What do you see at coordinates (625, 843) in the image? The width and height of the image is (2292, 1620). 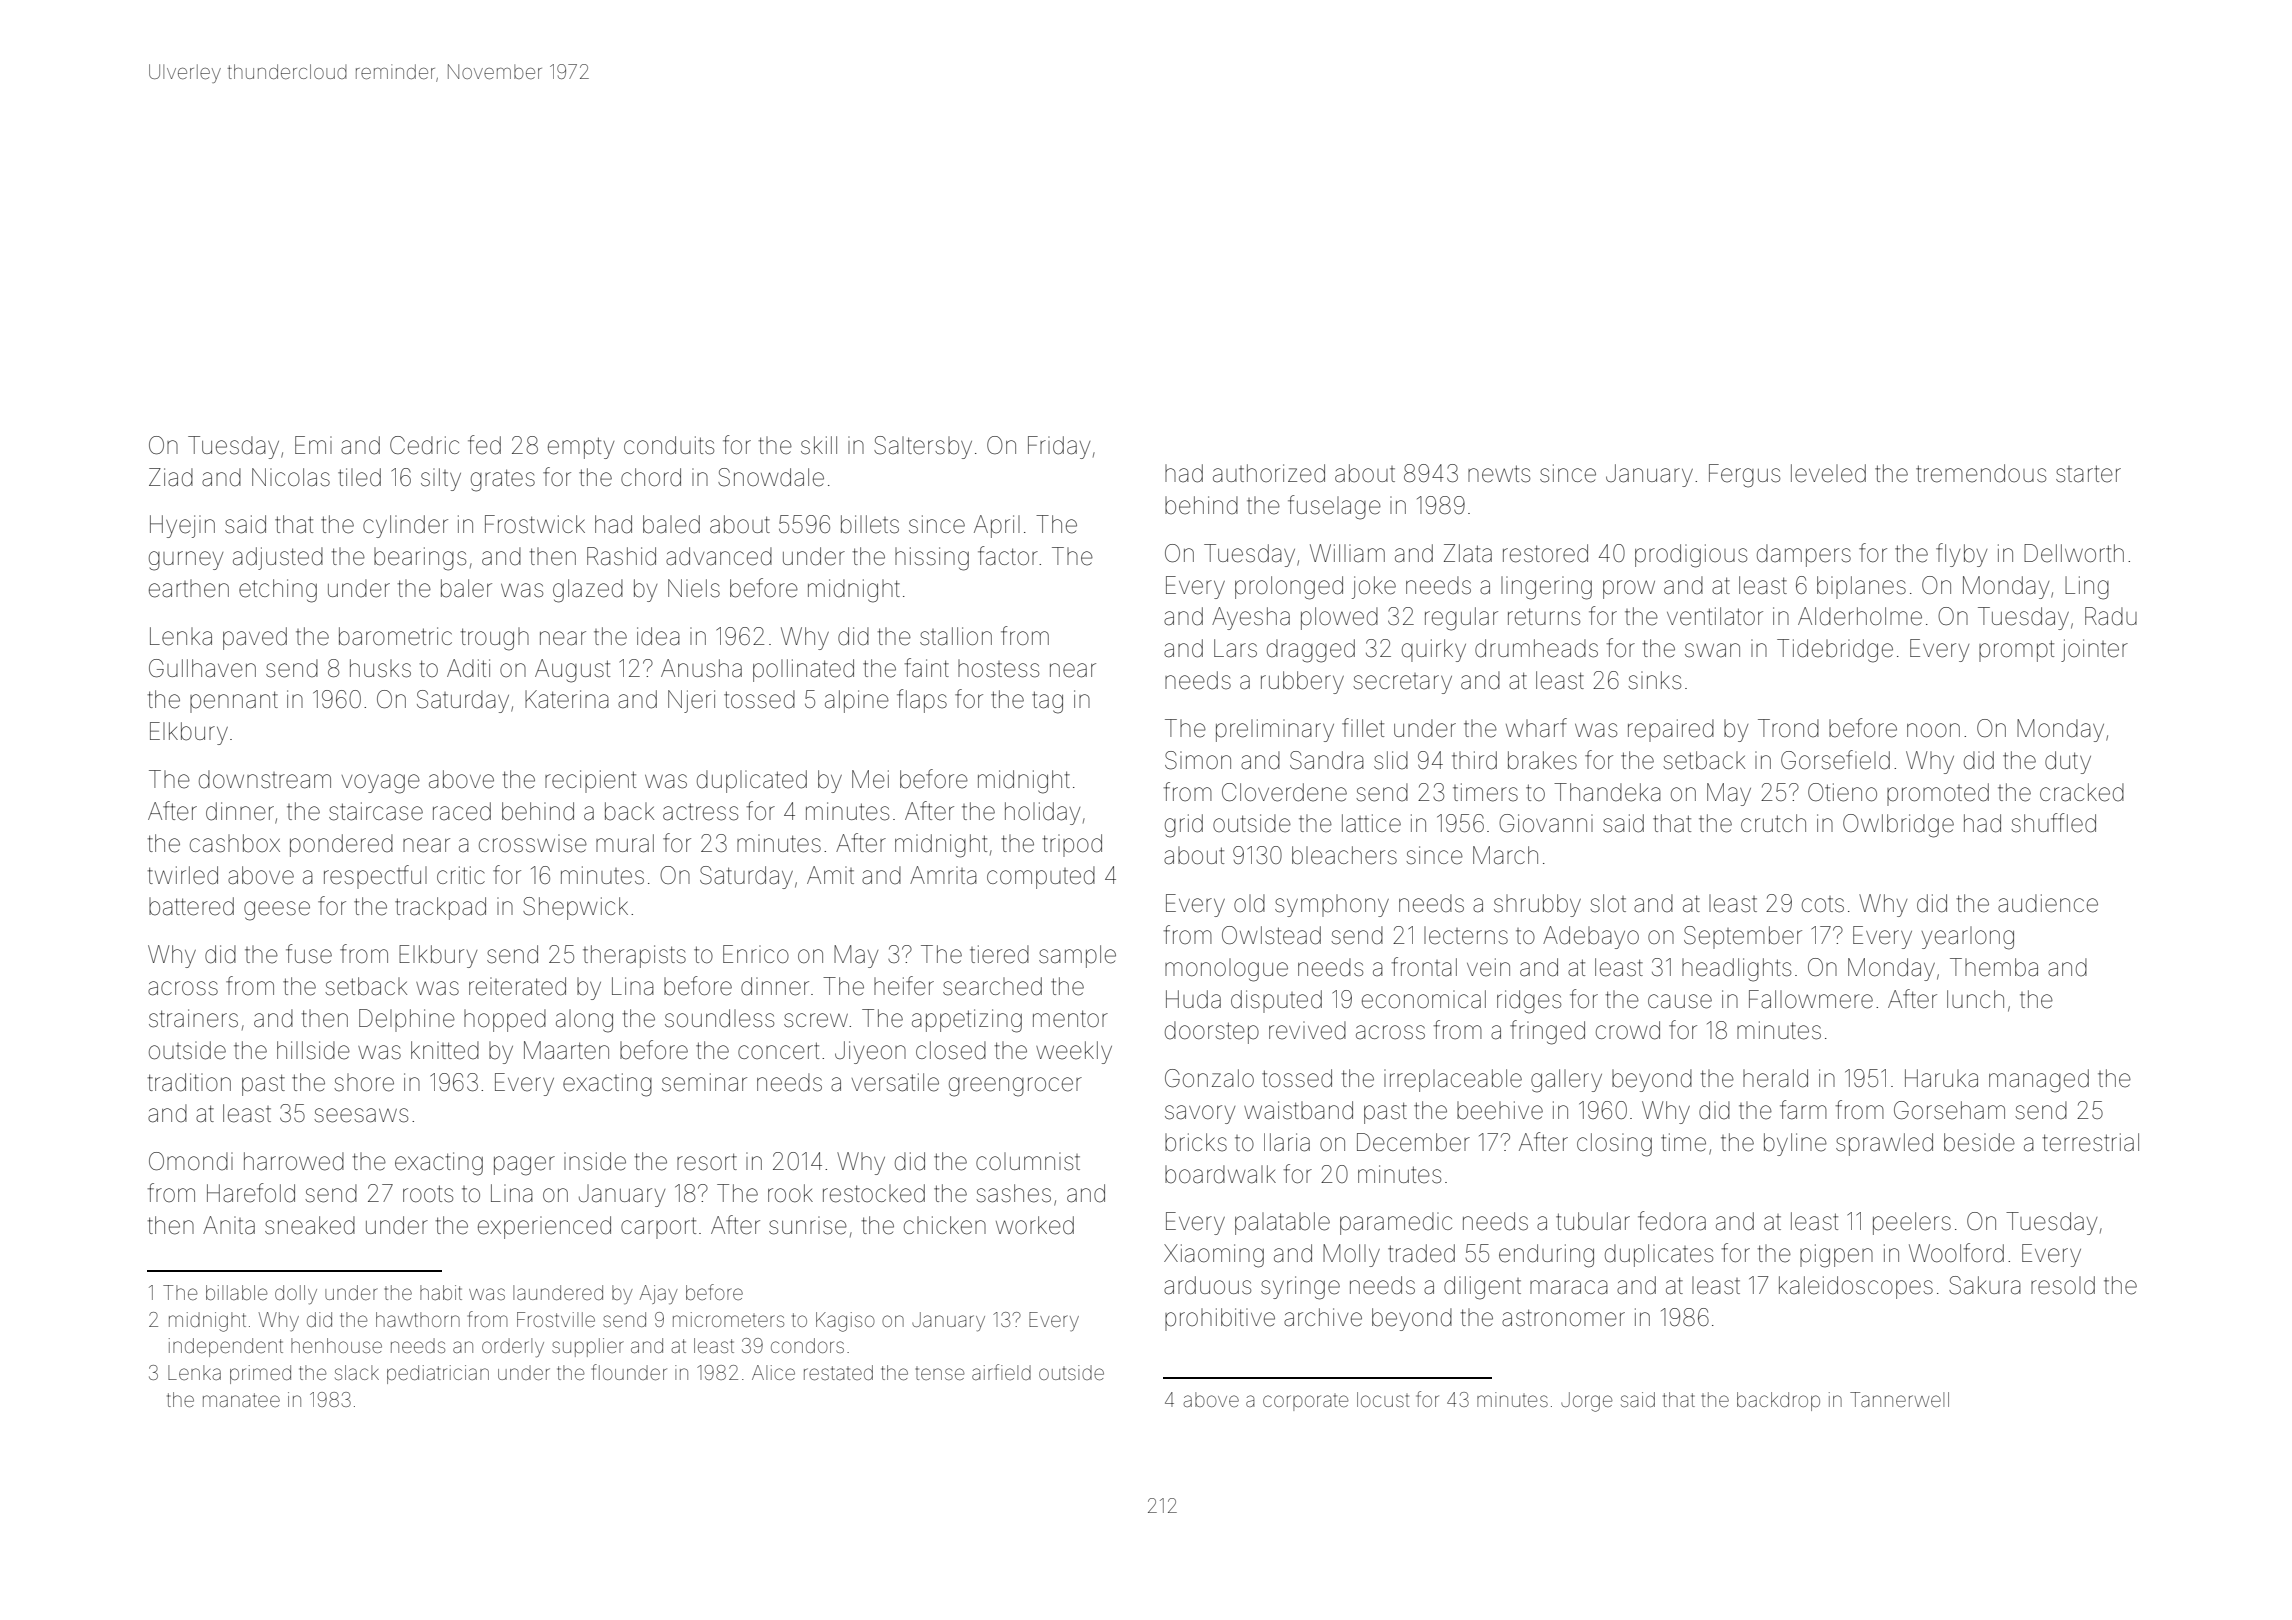 I see `mural` at bounding box center [625, 843].
